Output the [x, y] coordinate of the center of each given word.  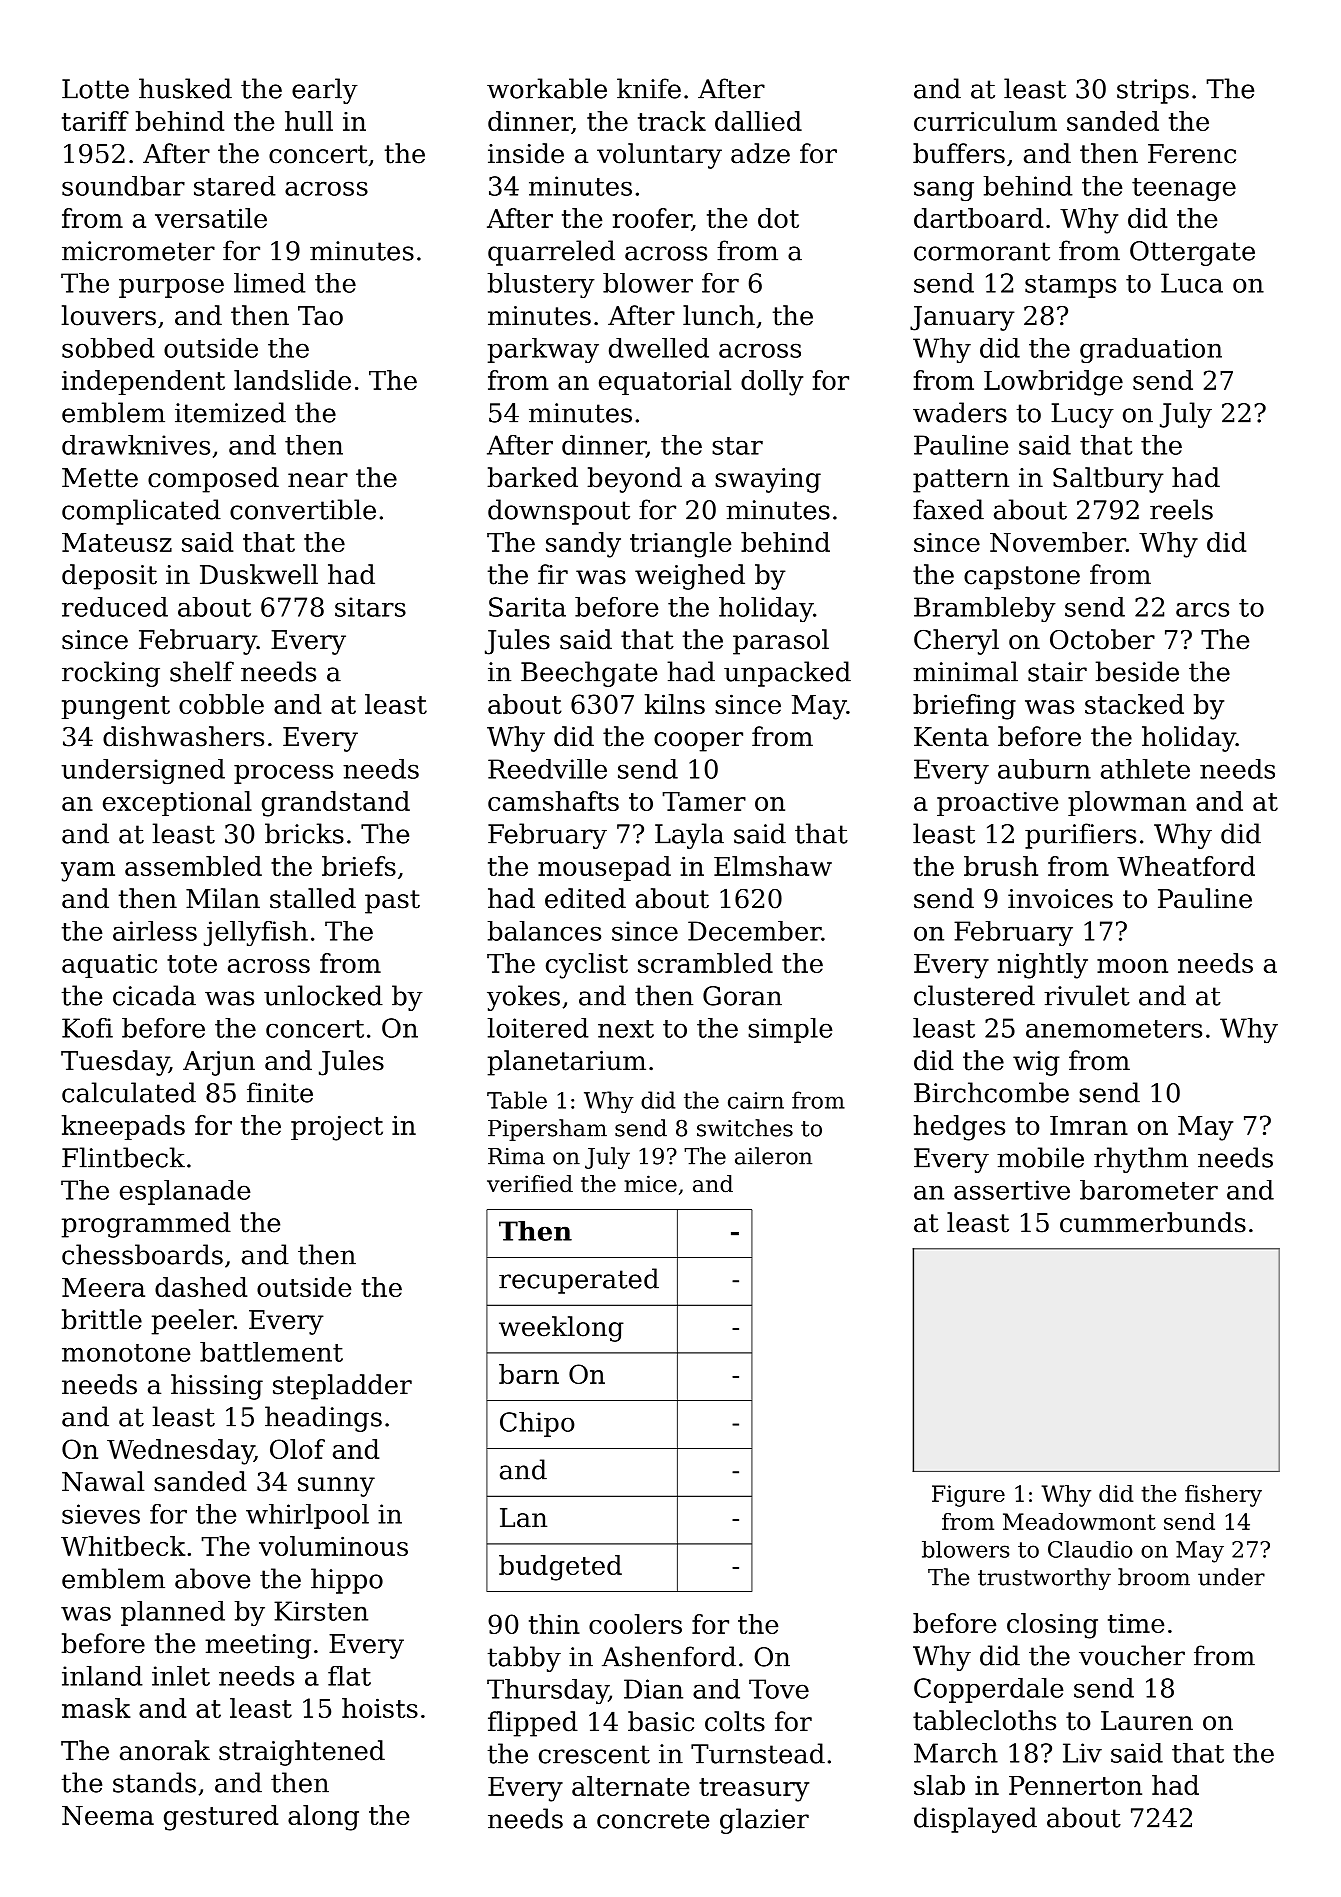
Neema [108, 1815]
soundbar [123, 186]
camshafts [553, 801]
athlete [1145, 769]
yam [88, 872]
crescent [594, 1754]
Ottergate [1192, 253]
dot [778, 218]
